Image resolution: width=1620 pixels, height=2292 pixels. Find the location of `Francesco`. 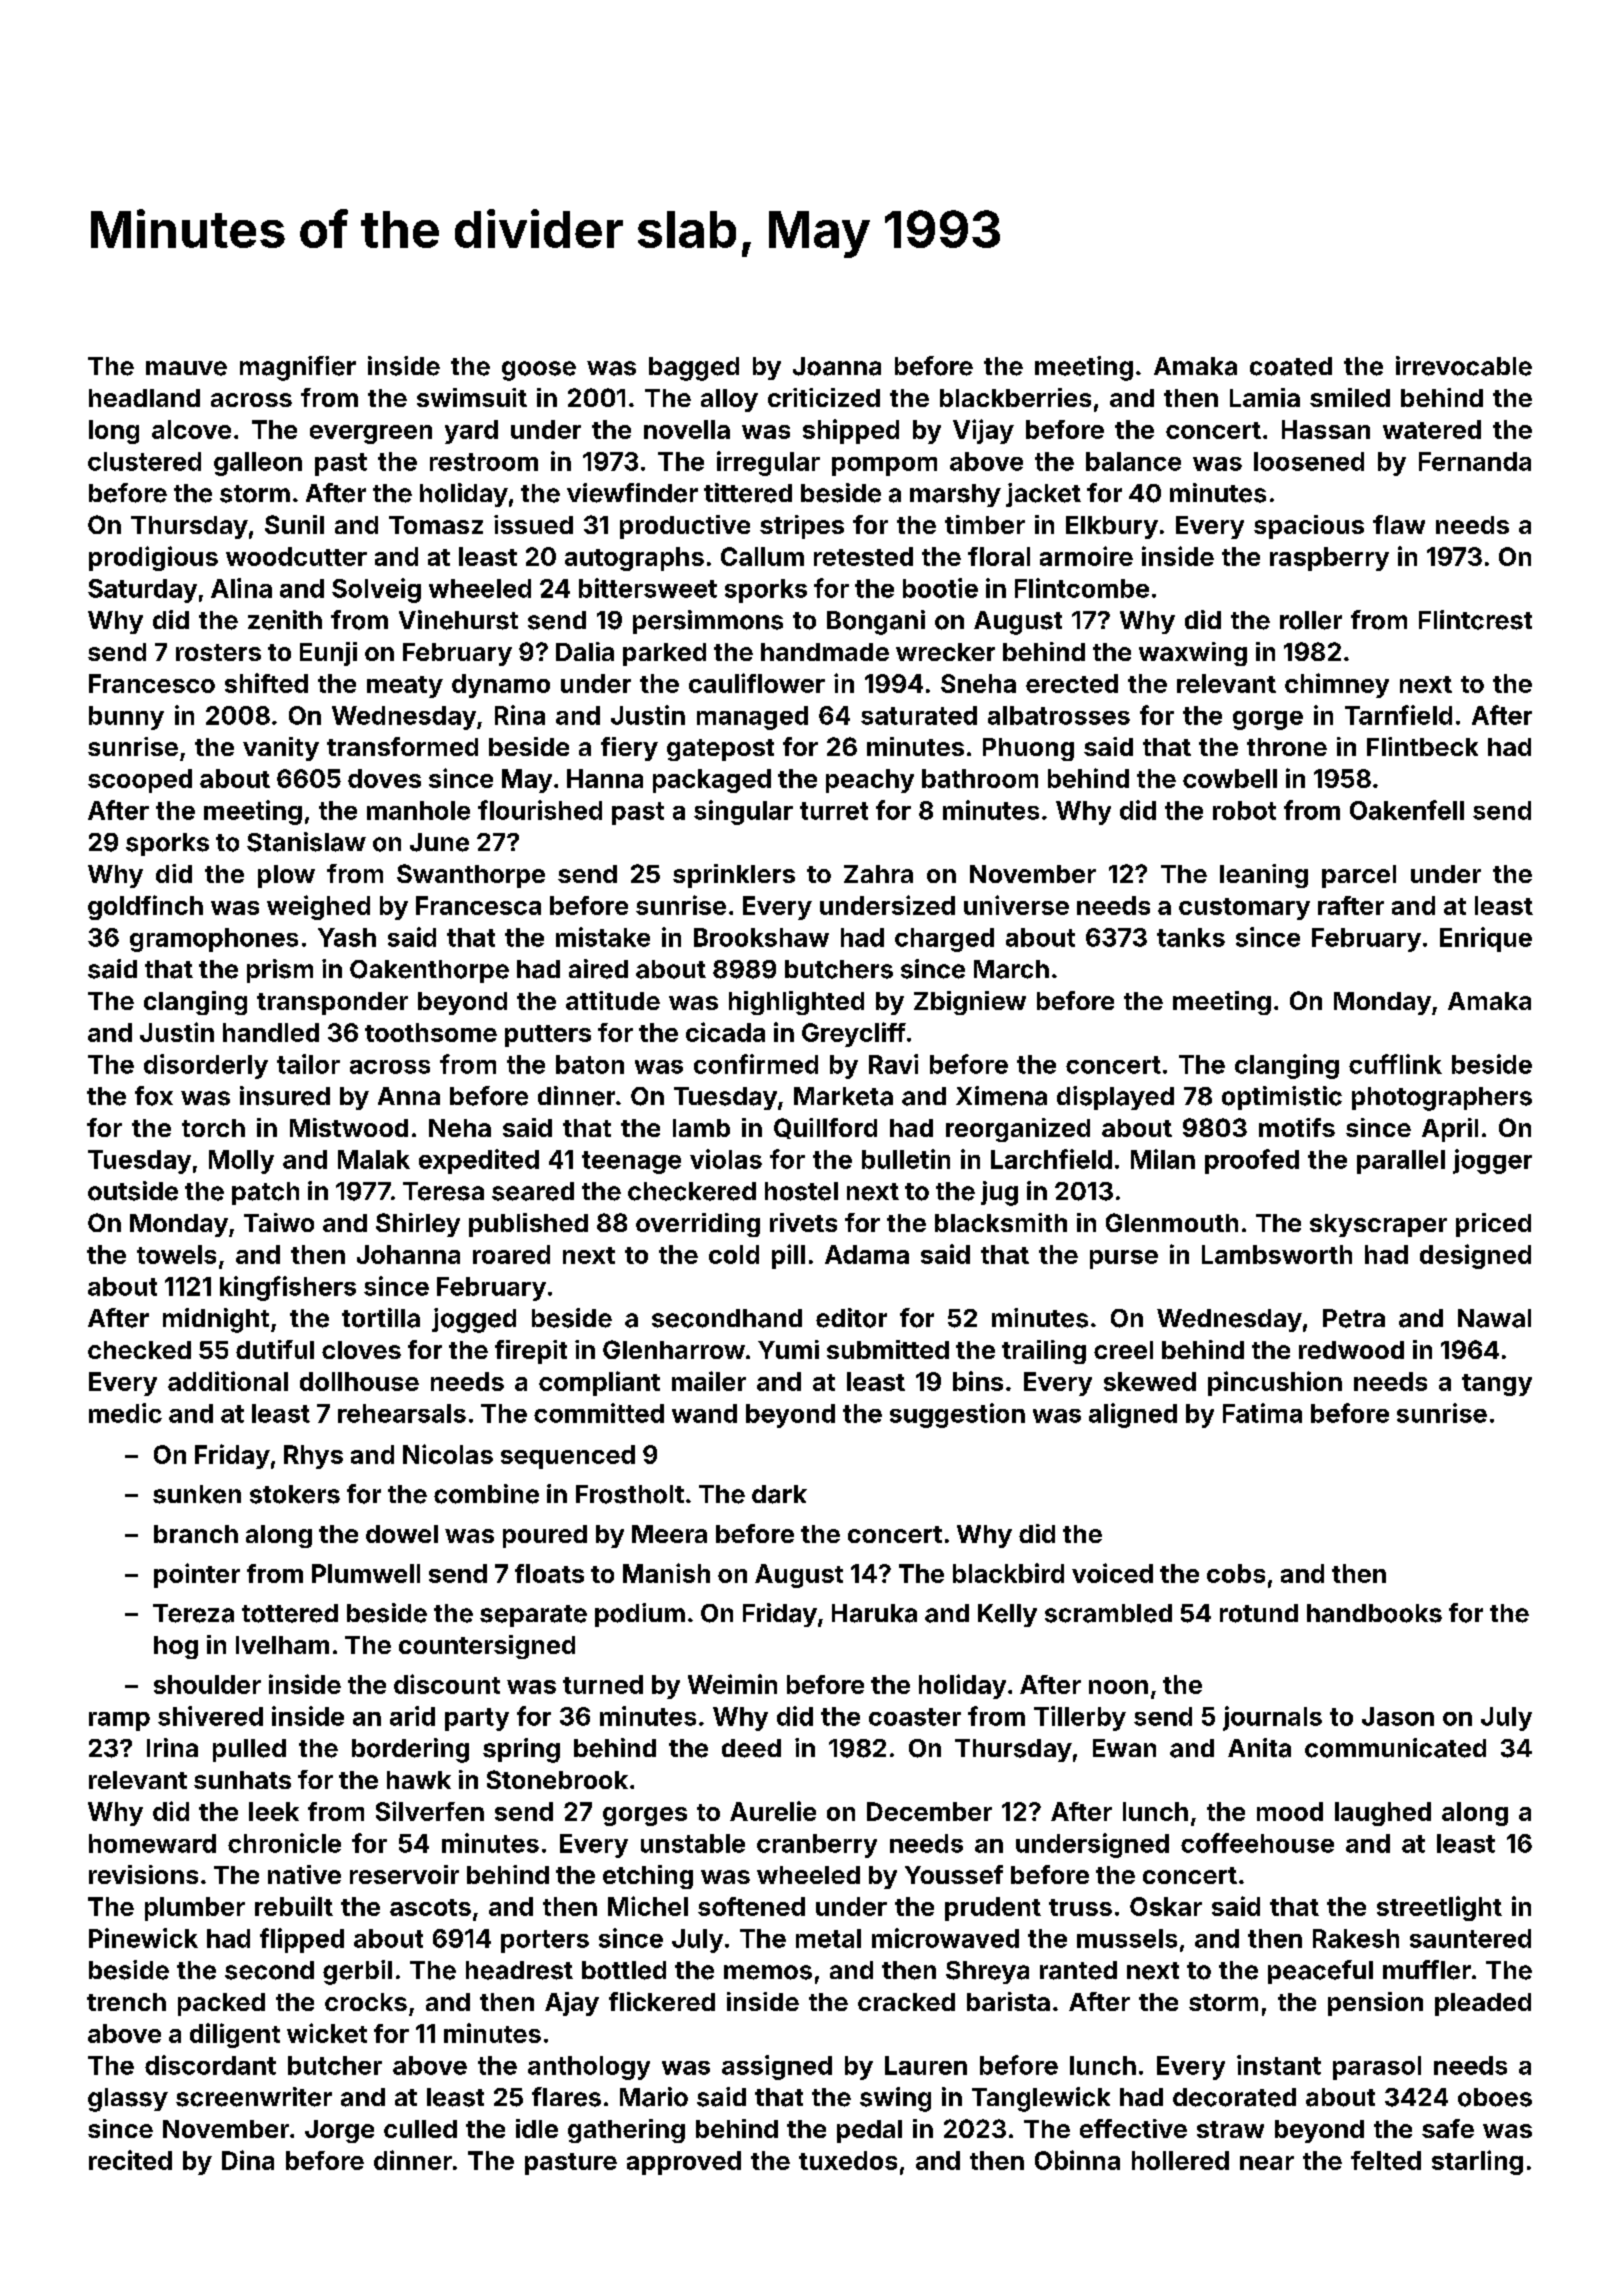

Francesco is located at coordinates (152, 683).
